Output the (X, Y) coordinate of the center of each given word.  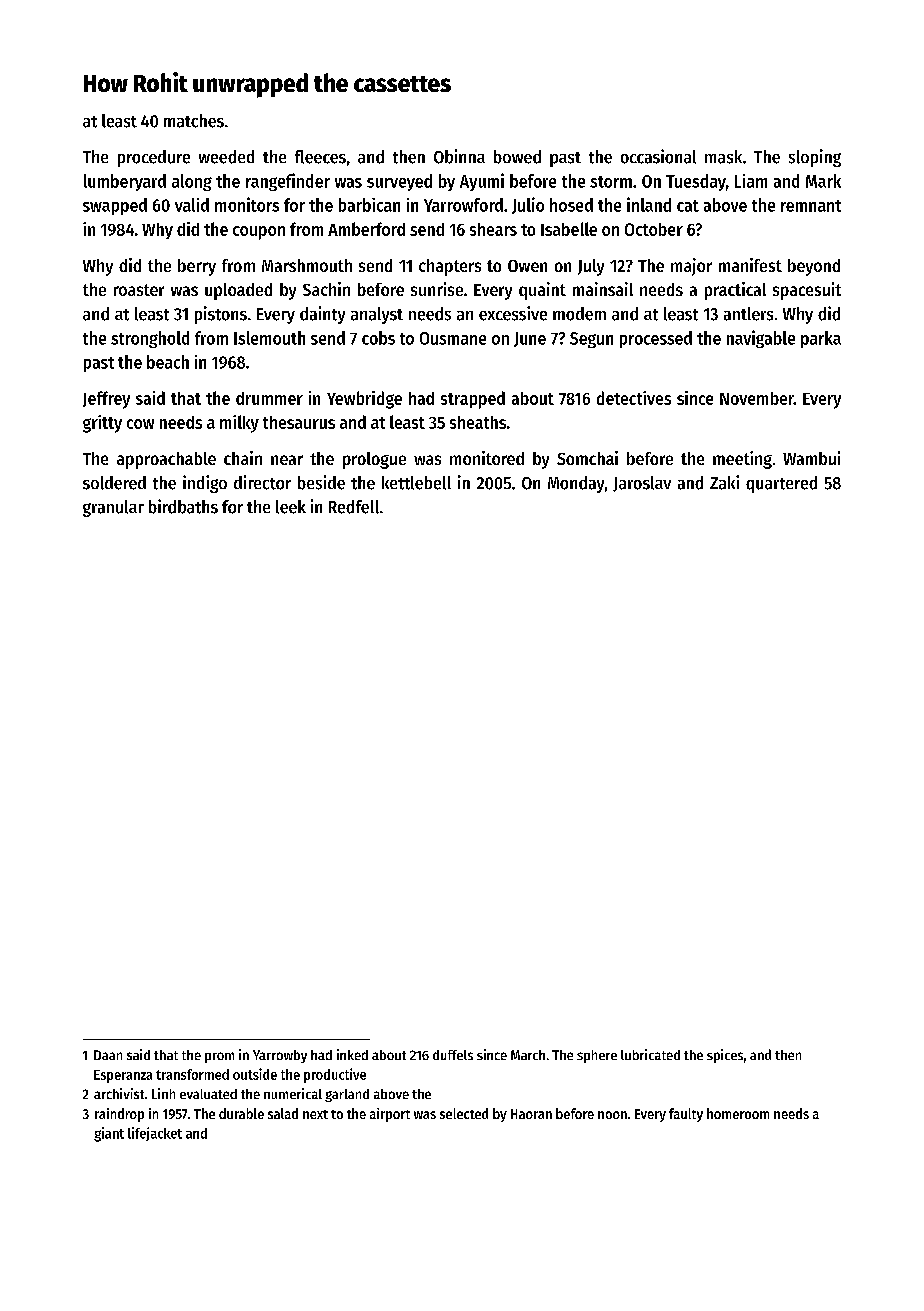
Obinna (459, 156)
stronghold (150, 339)
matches (194, 121)
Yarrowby (280, 1056)
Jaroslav (642, 484)
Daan (108, 1055)
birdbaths (183, 506)
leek (291, 507)
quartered (781, 484)
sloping (815, 158)
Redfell (354, 507)
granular (113, 508)
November (757, 398)
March (528, 1055)
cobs (378, 338)
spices (725, 1056)
